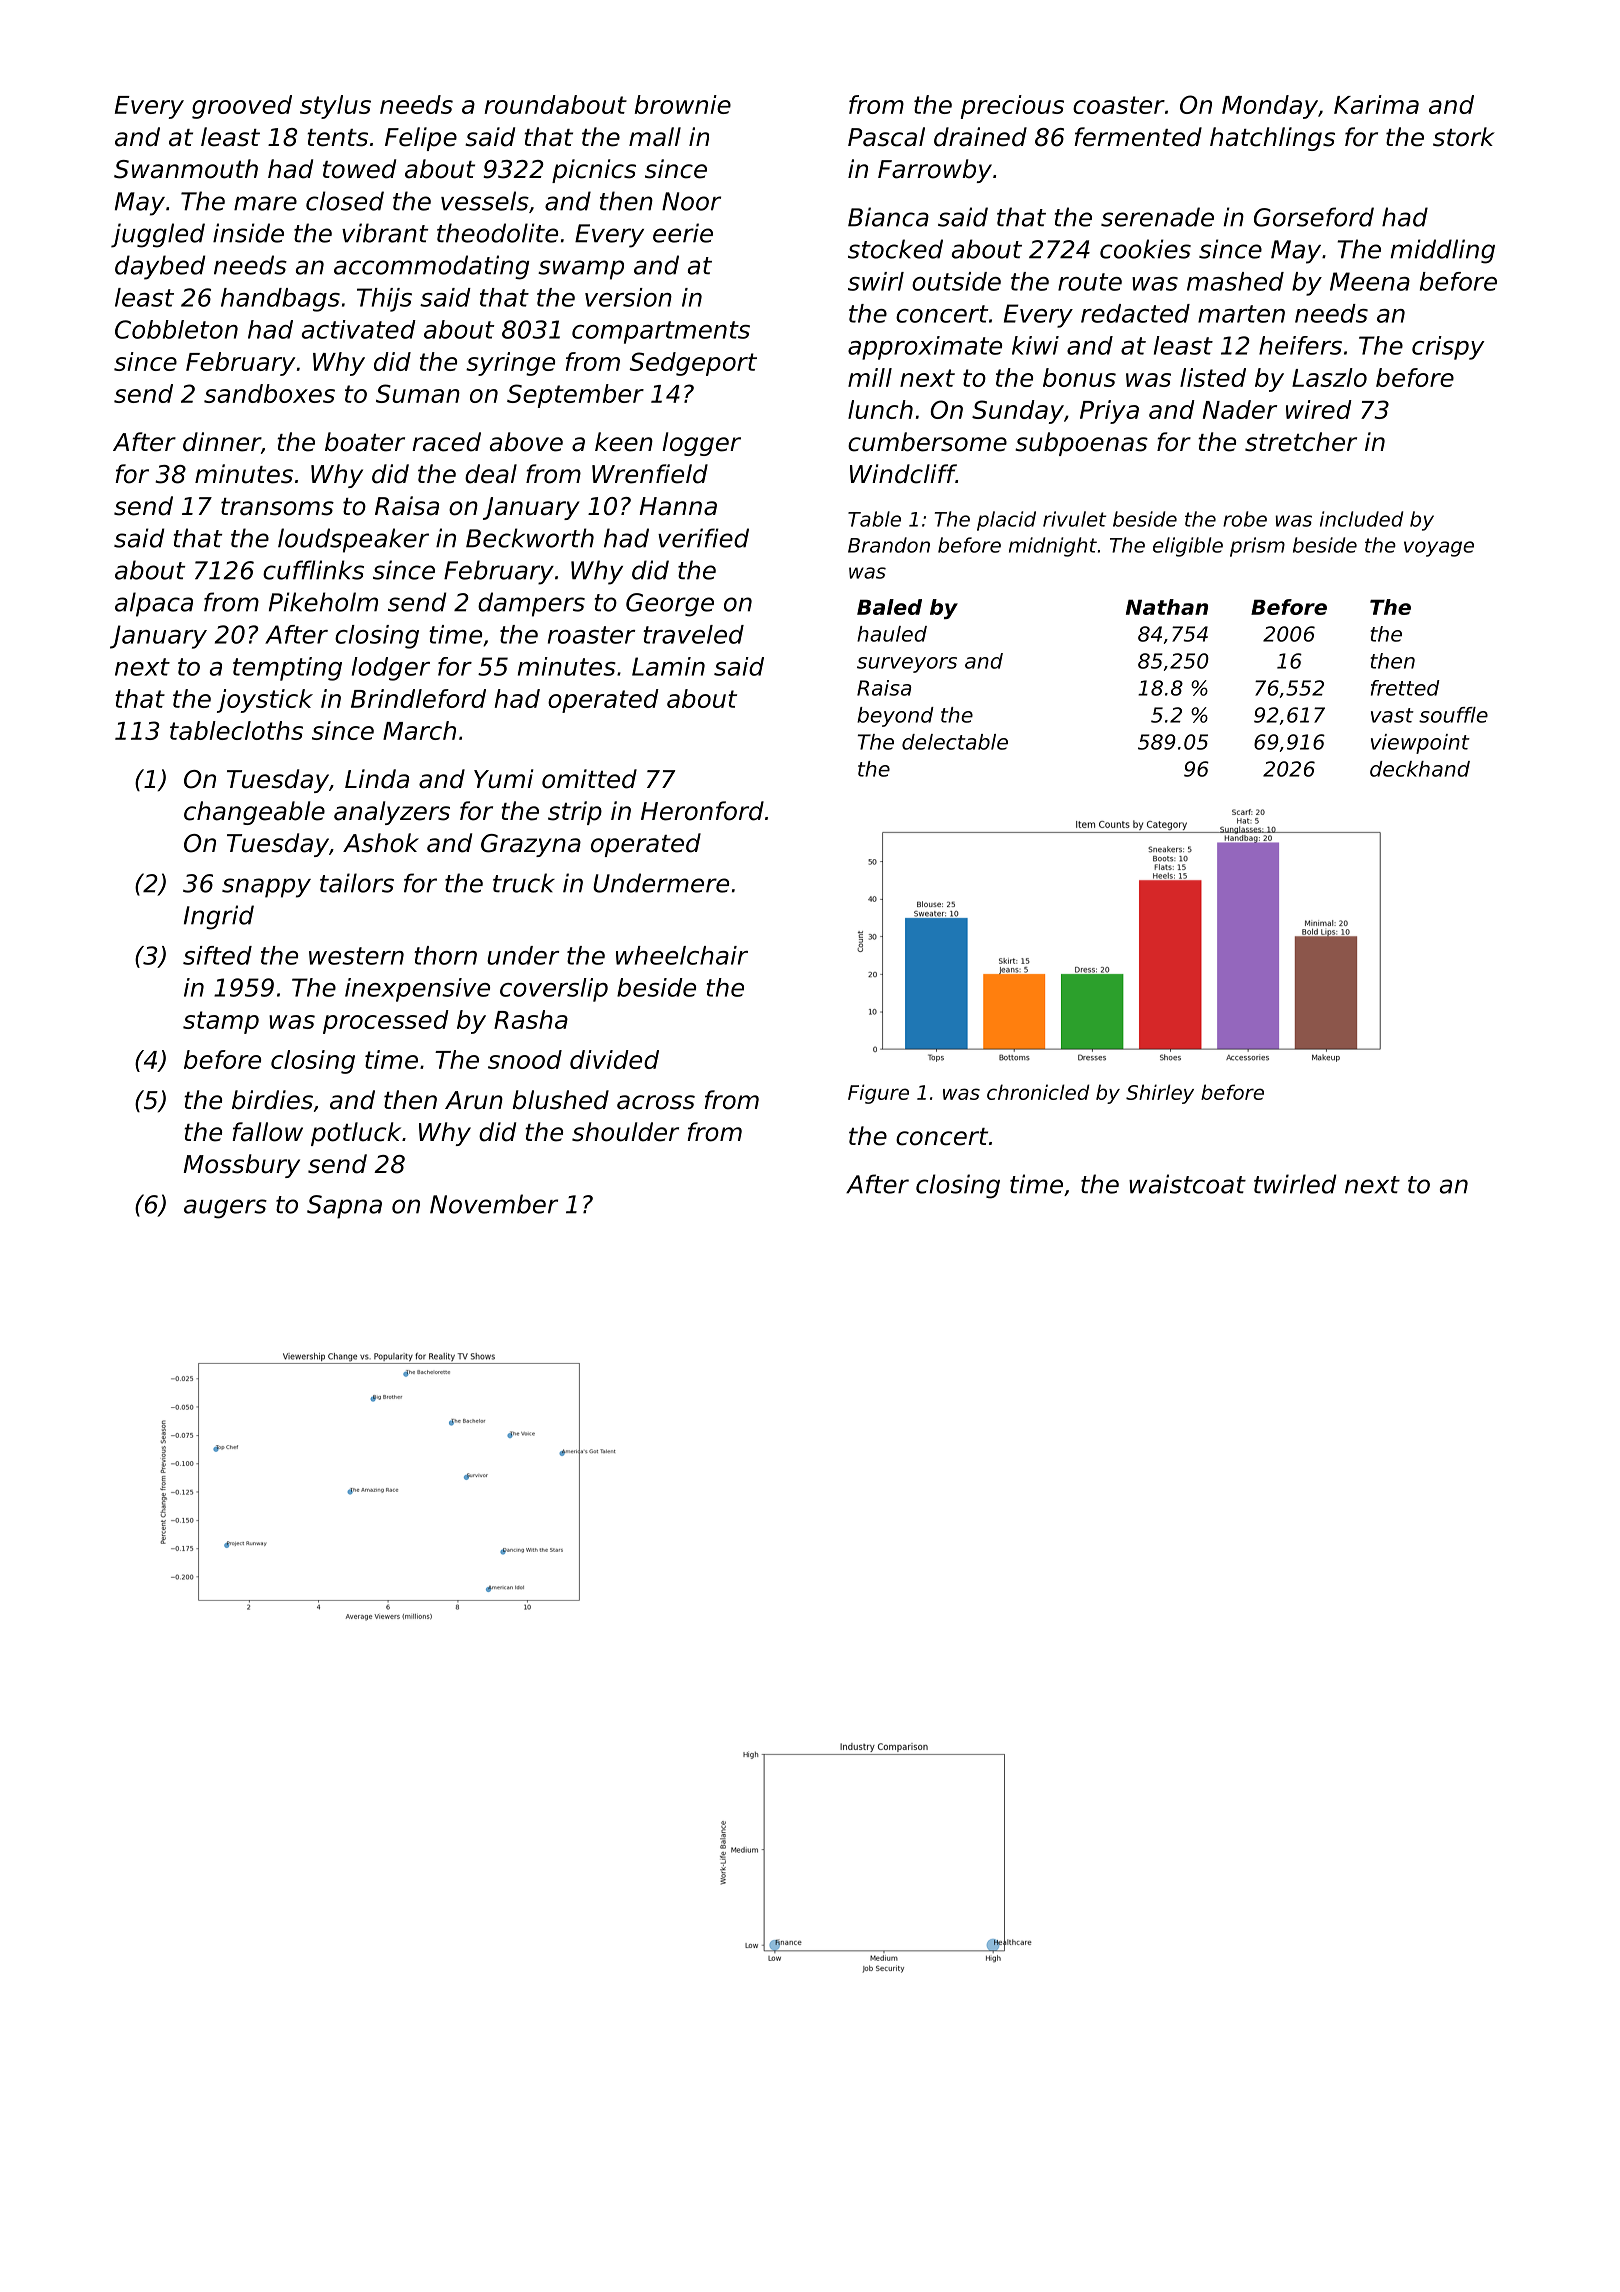 The height and width of the screenshot is (2292, 1620). I want to click on grooved, so click(242, 107).
